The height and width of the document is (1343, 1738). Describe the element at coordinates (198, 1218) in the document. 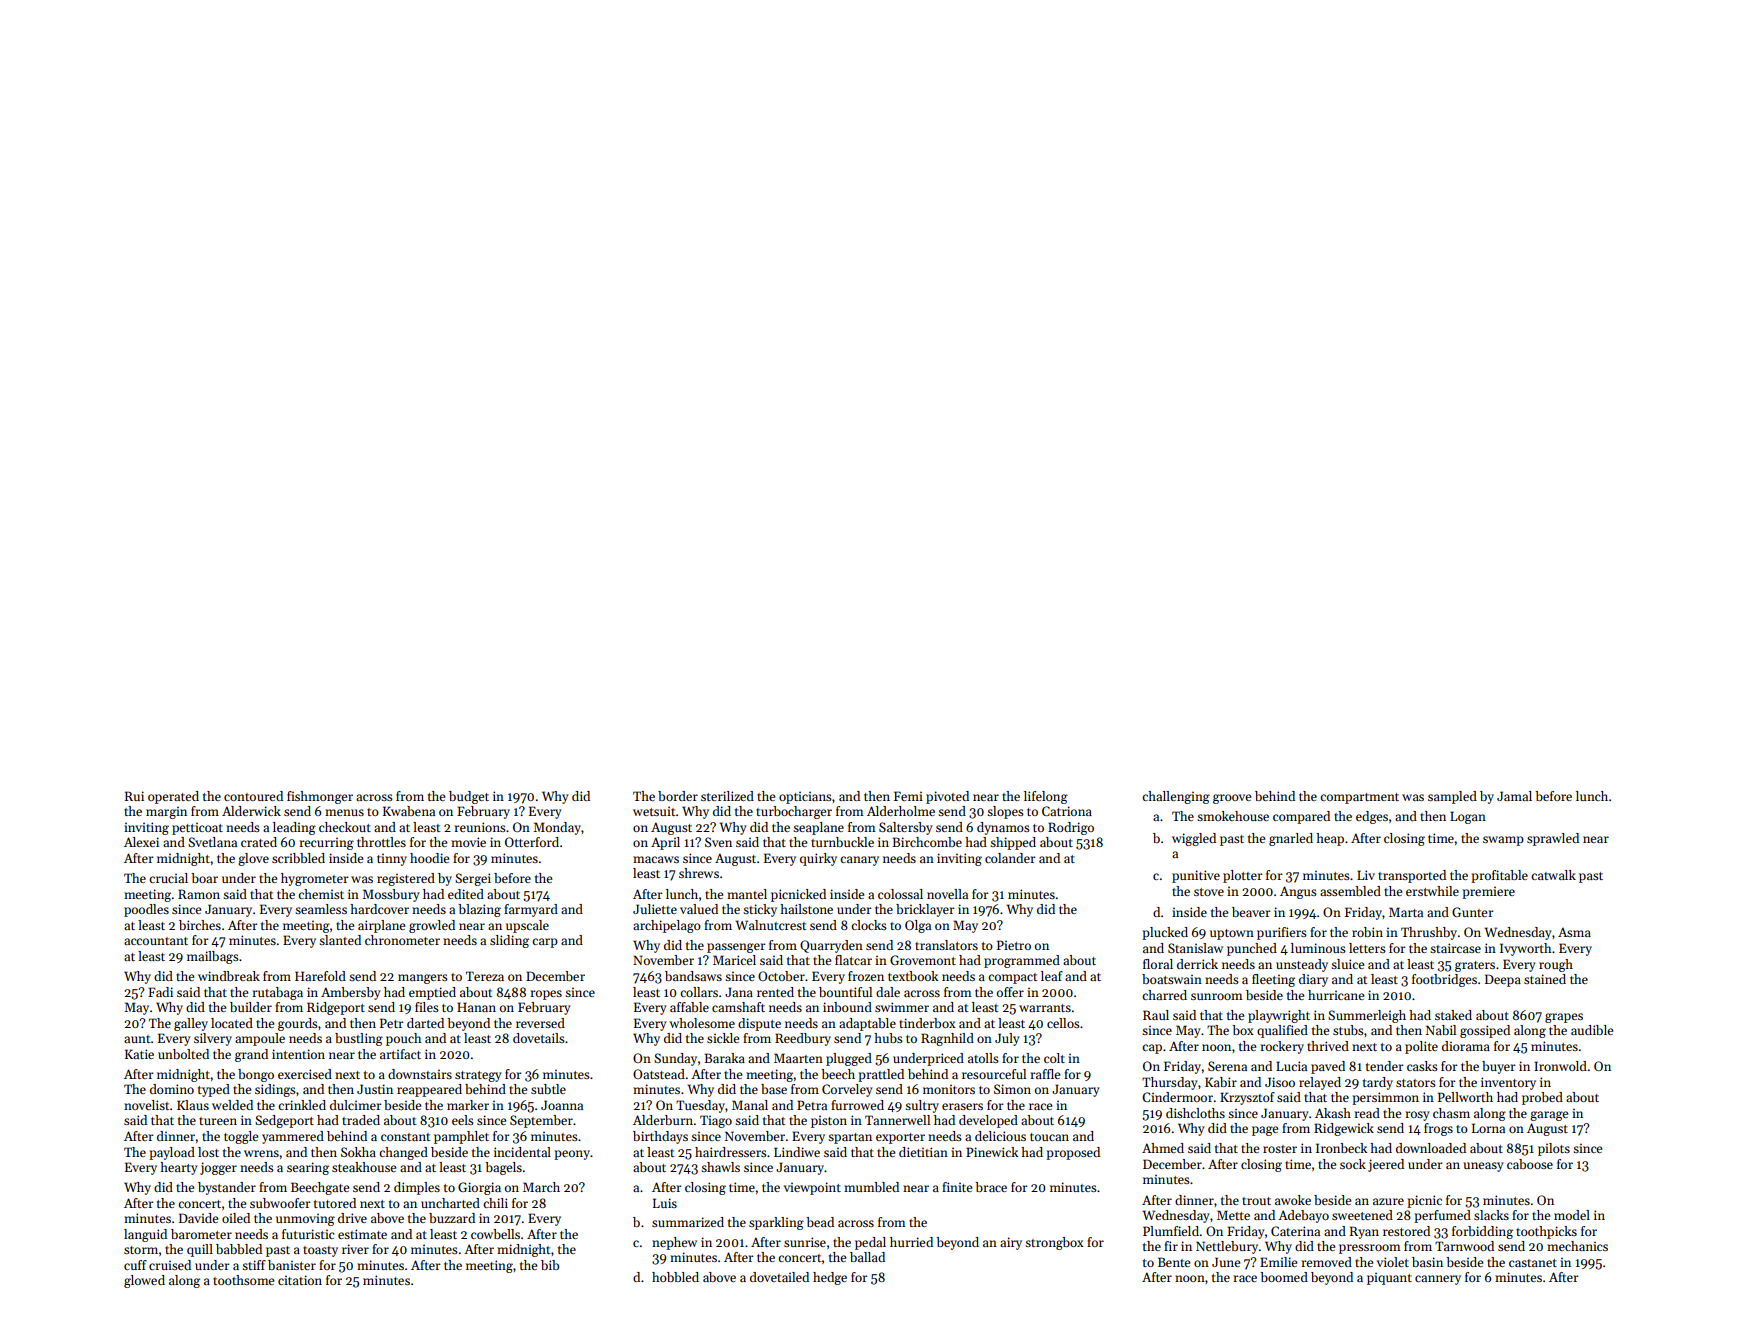

I see `Davide` at that location.
